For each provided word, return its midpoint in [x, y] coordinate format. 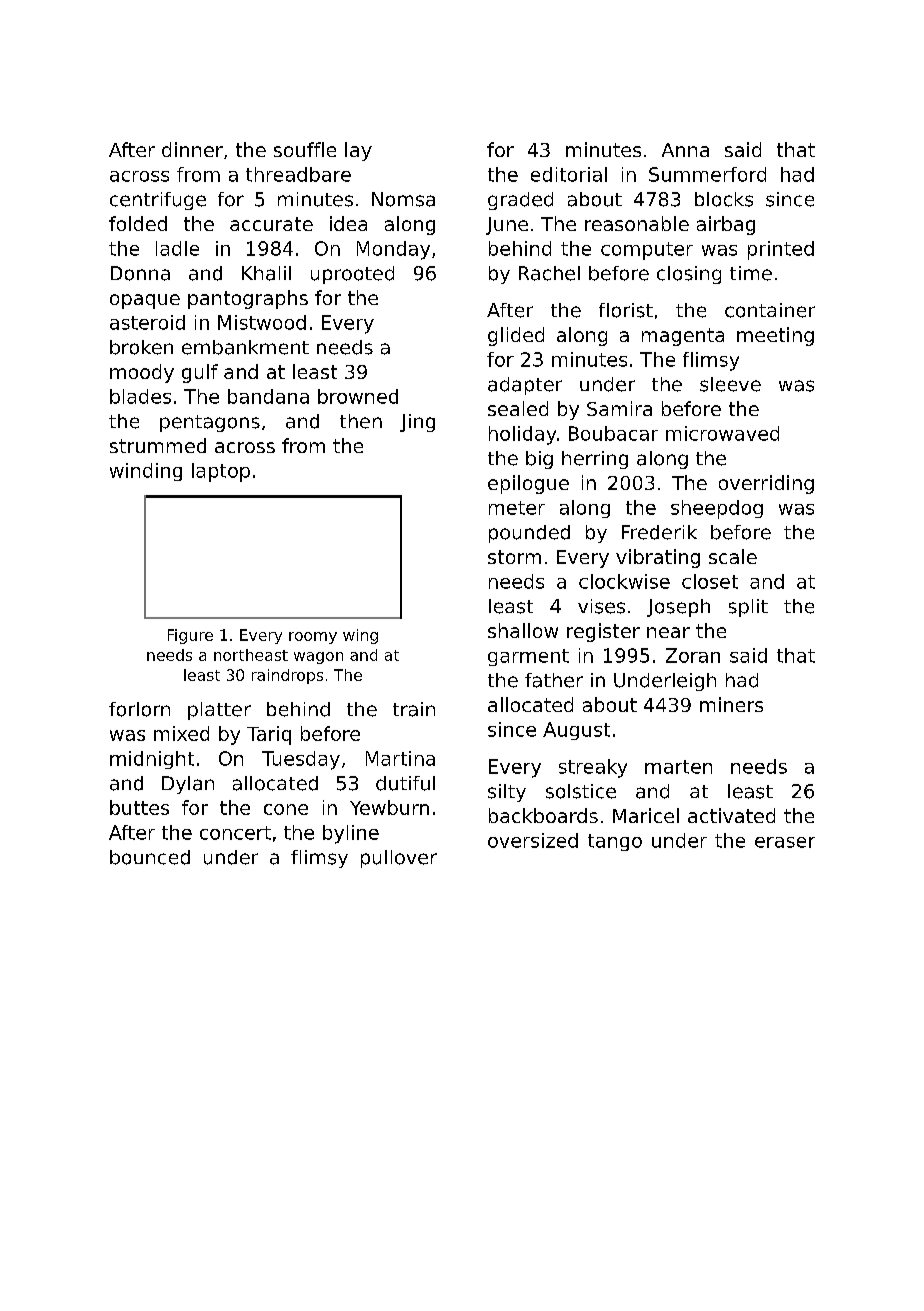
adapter [525, 386]
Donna [140, 273]
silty [507, 793]
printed [781, 250]
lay [358, 151]
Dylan [188, 785]
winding [146, 472]
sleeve [730, 384]
